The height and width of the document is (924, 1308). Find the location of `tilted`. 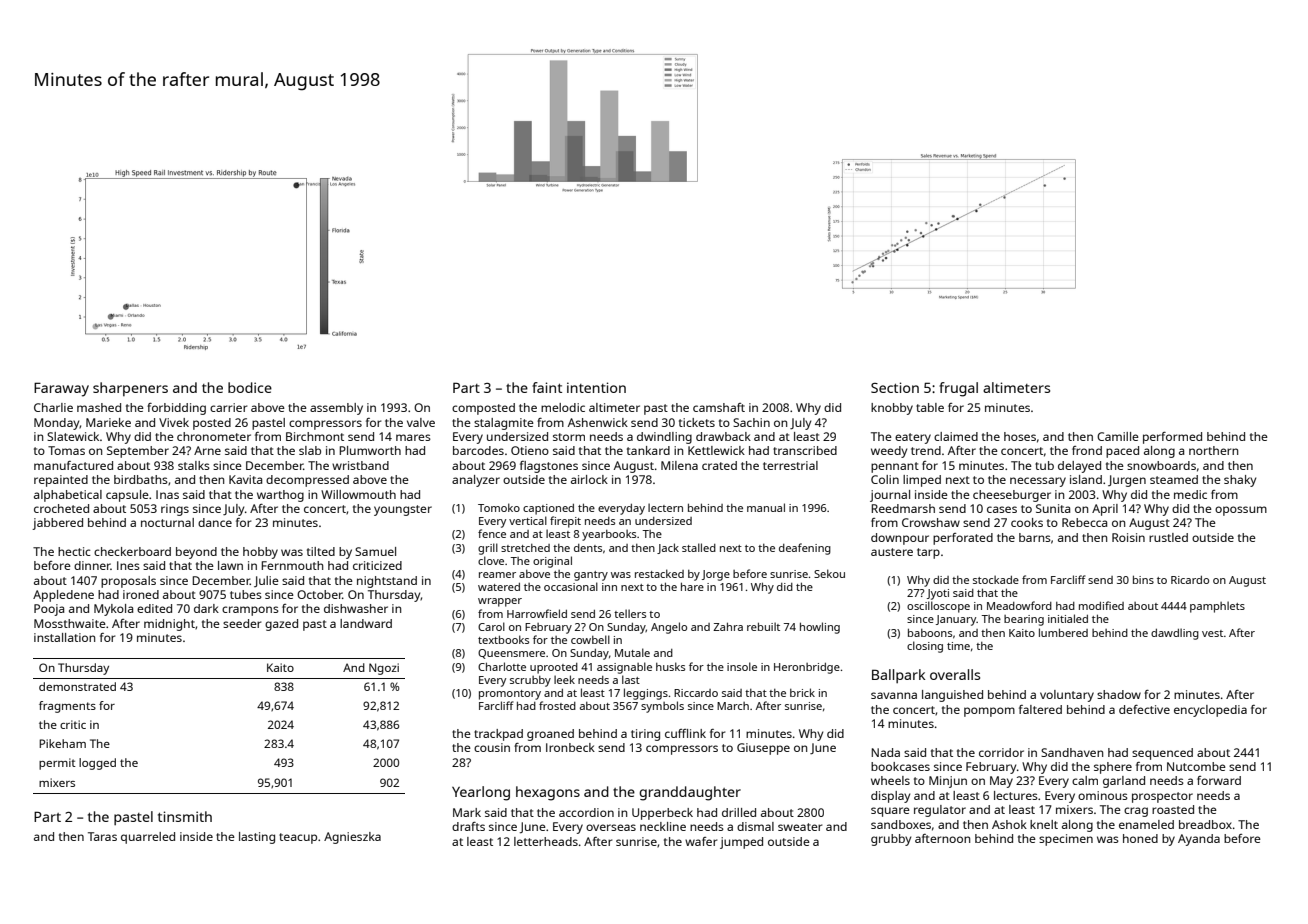

tilted is located at coordinates (321, 551).
